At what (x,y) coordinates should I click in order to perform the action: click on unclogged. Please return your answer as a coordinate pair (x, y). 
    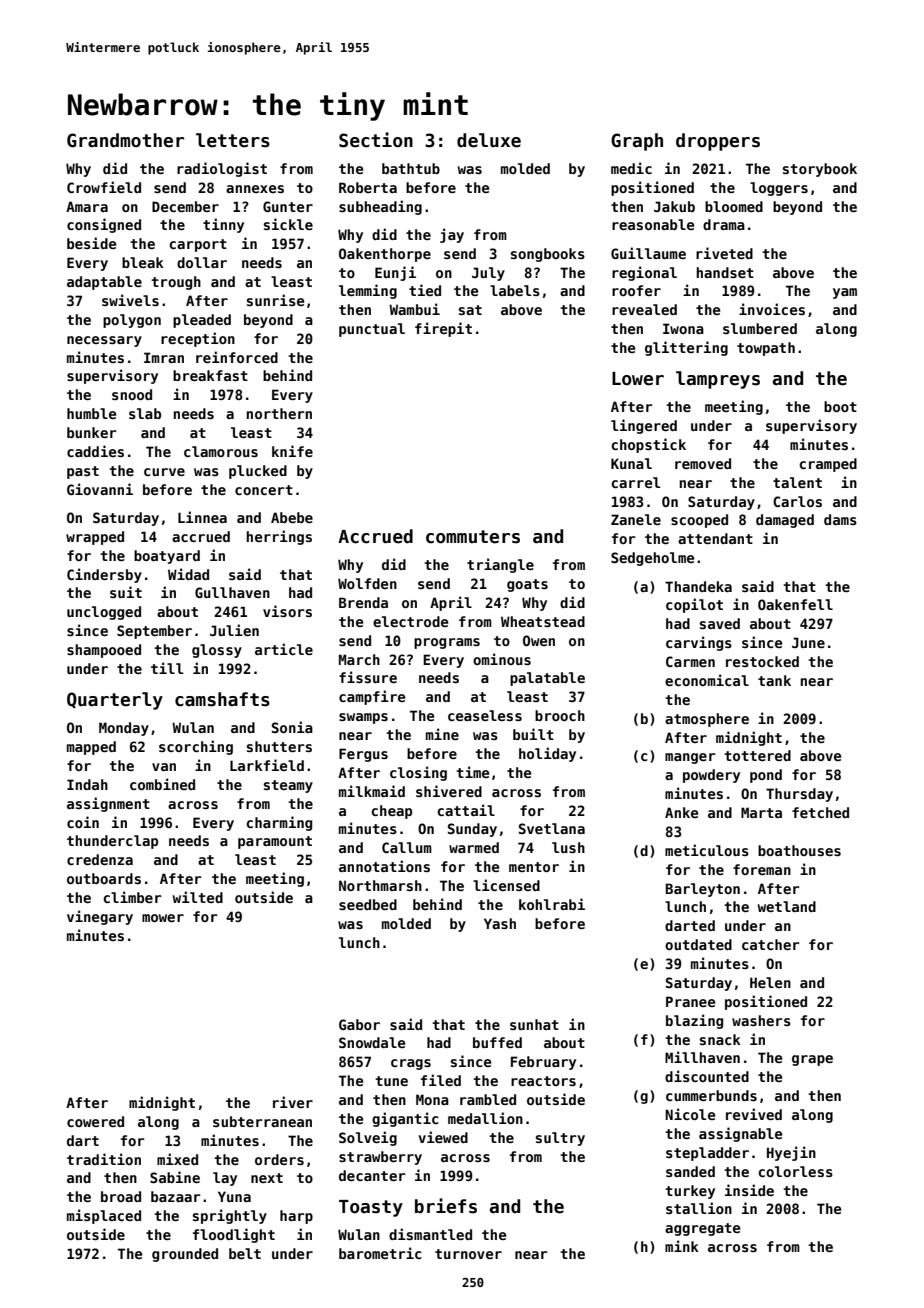
    Looking at the image, I should click on (104, 613).
